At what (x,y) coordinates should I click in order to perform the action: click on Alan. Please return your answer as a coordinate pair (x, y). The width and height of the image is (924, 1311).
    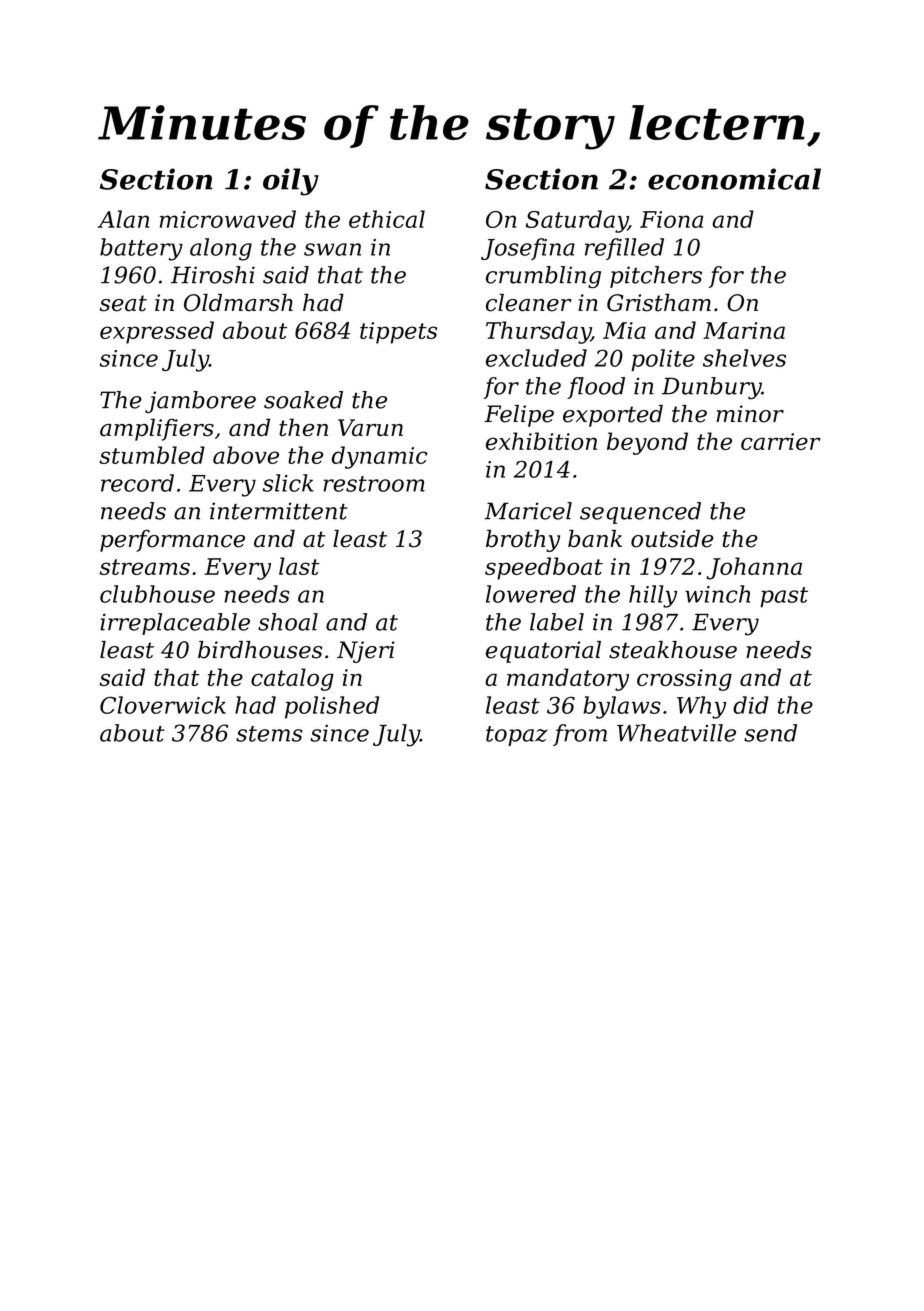
    Looking at the image, I should click on (123, 219).
